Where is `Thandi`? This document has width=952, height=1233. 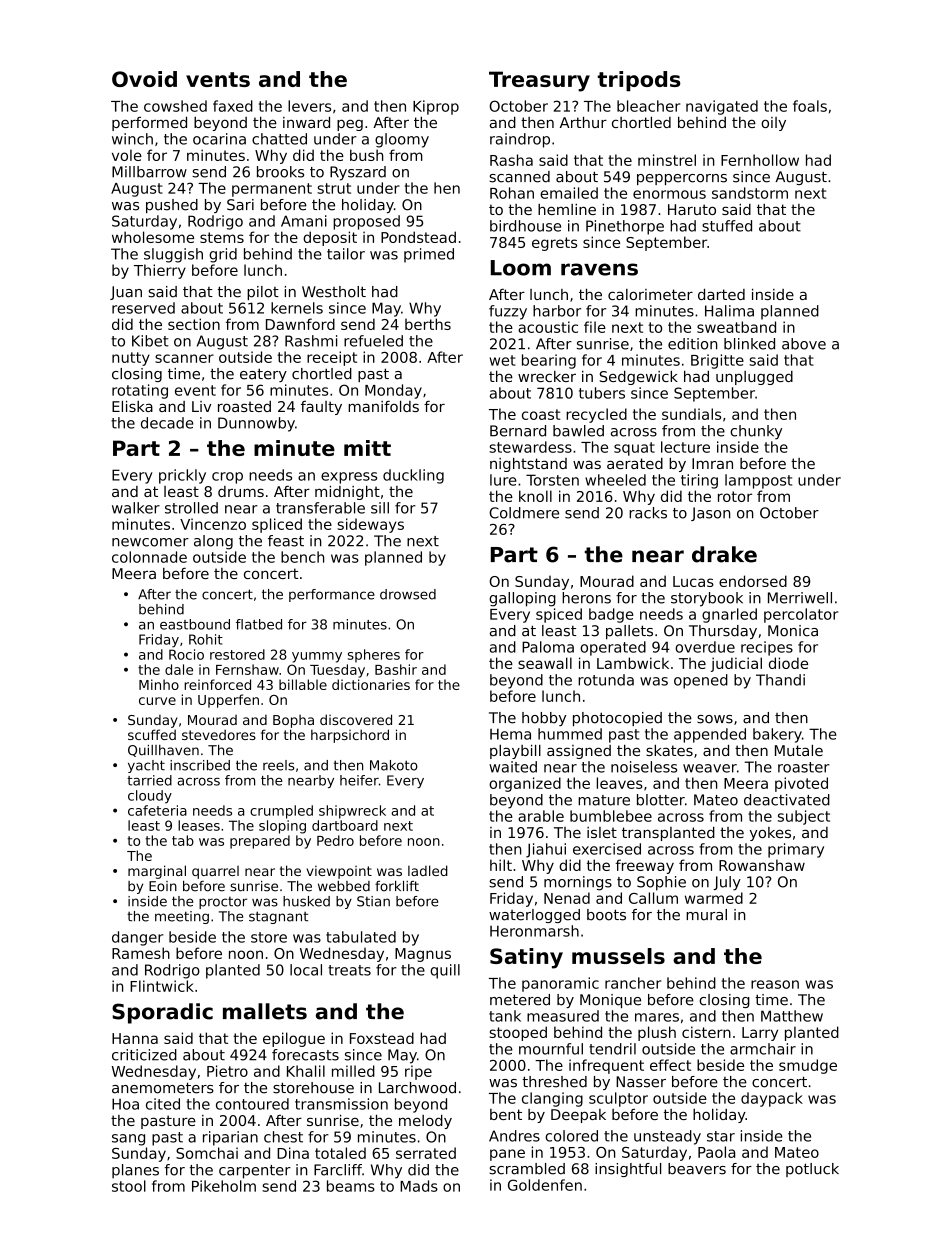 Thandi is located at coordinates (780, 680).
